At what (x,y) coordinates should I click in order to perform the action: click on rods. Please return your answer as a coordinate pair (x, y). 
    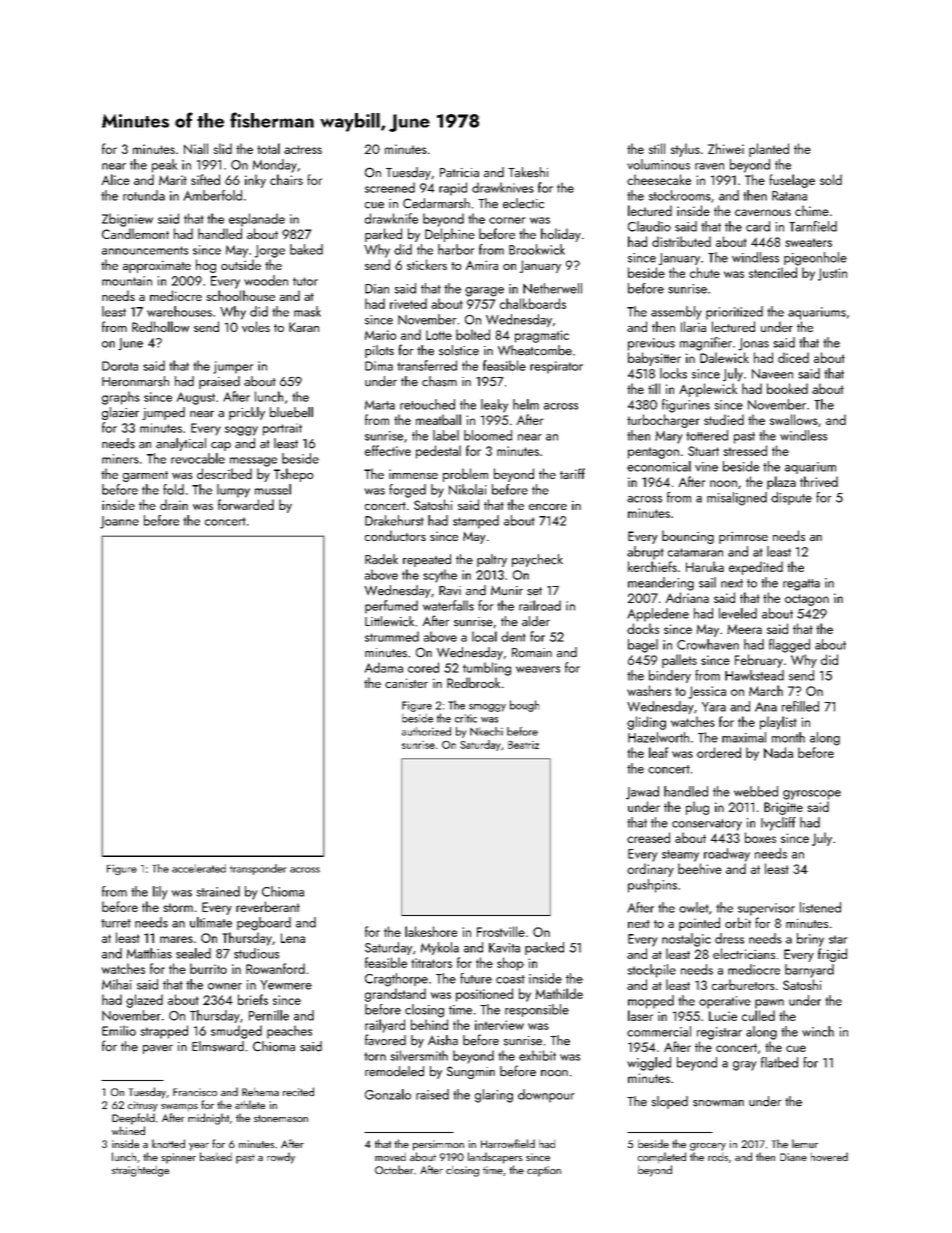
    Looking at the image, I should click on (718, 1157).
